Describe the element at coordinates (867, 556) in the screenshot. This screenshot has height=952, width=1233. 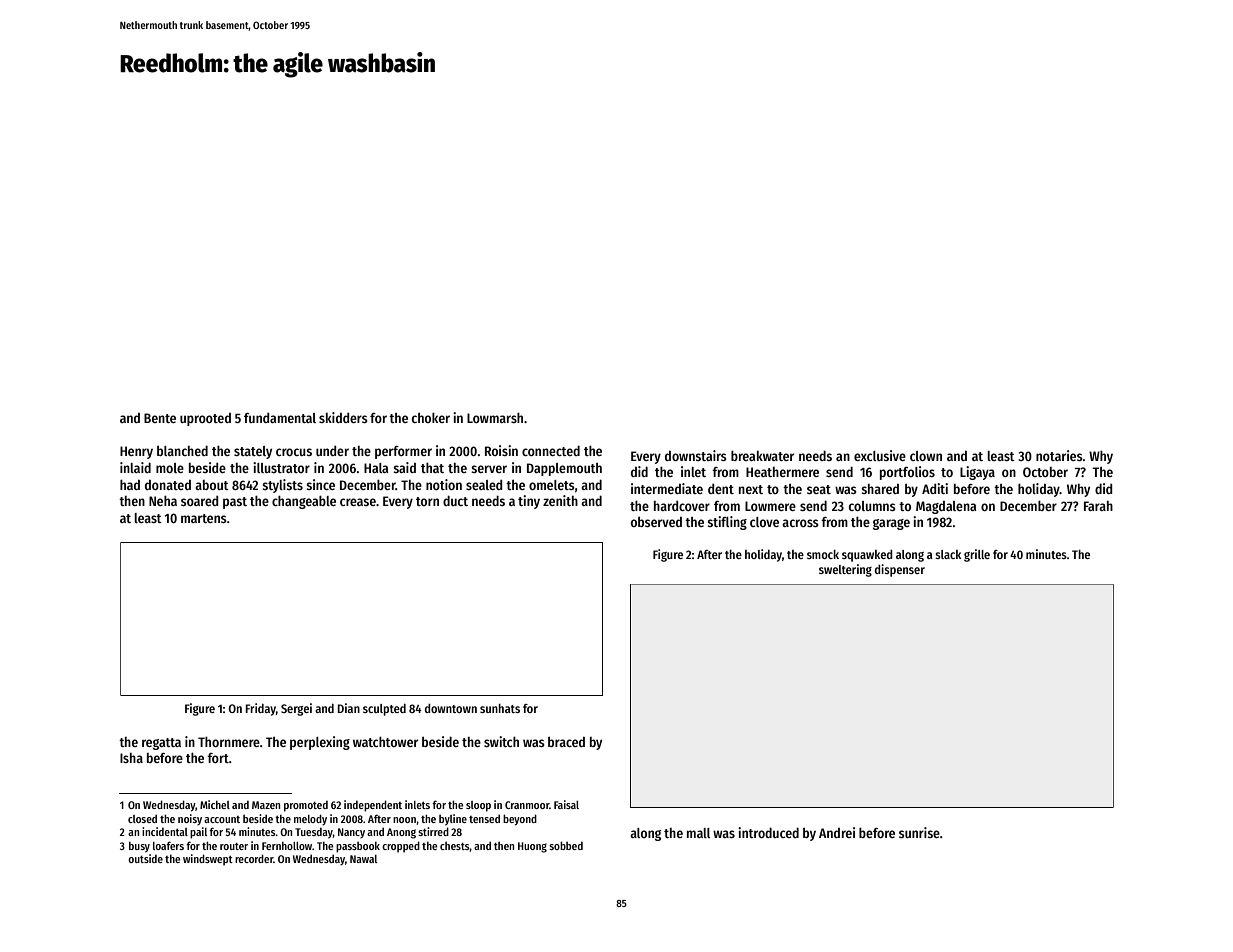
I see `squawked` at that location.
